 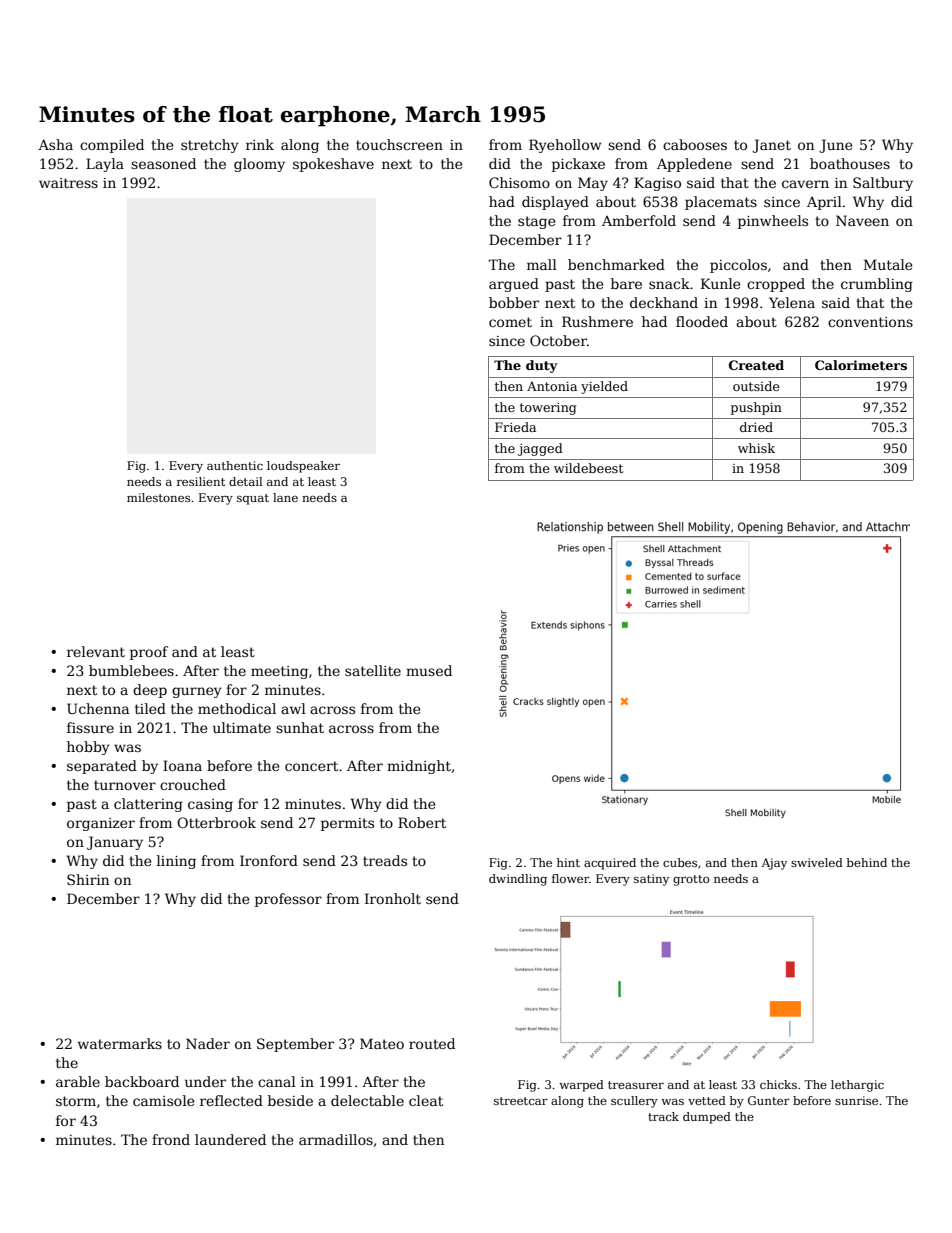 I want to click on touchscreen, so click(x=399, y=144).
